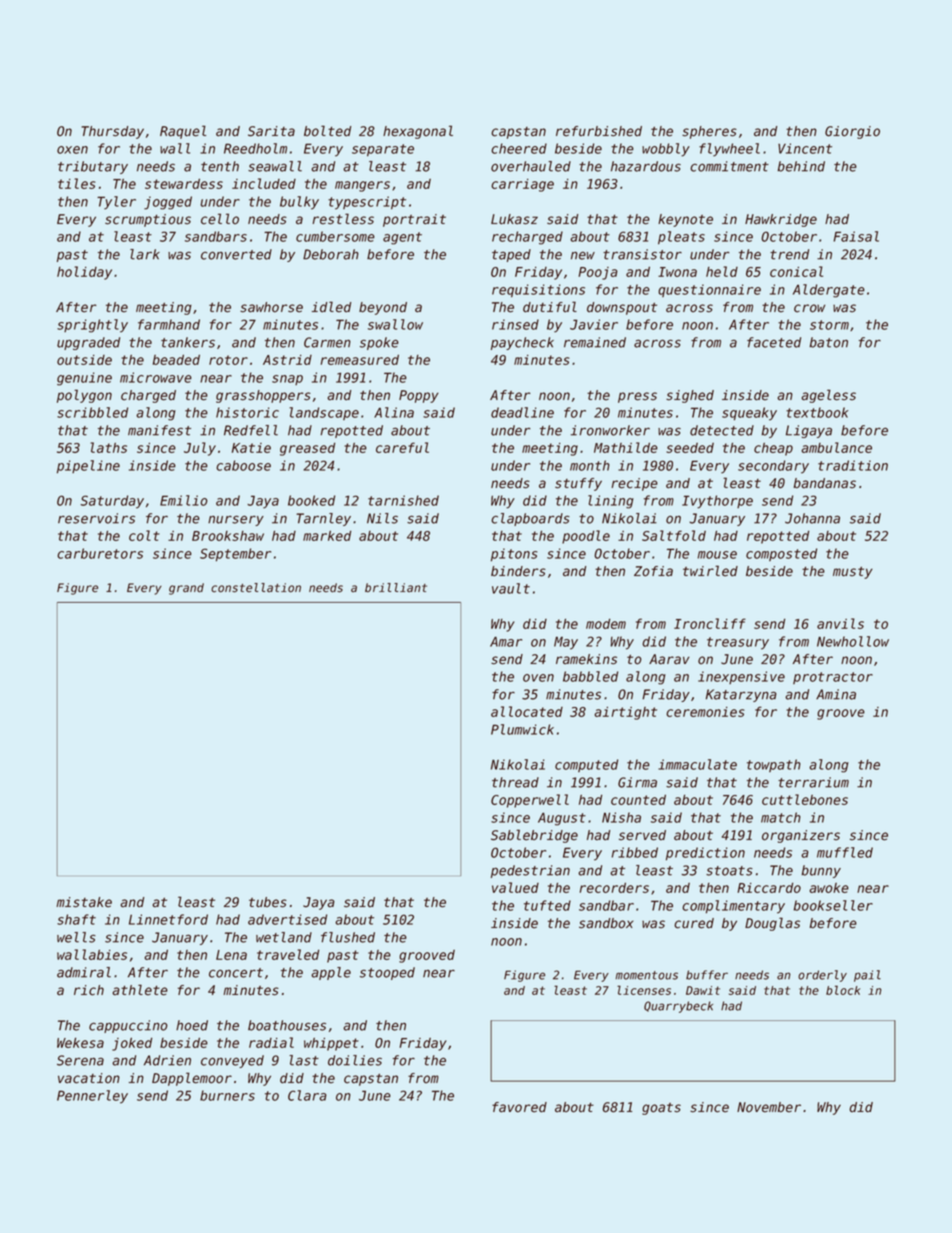 This document has width=952, height=1233. Describe the element at coordinates (268, 902) in the document. I see `tubes` at that location.
